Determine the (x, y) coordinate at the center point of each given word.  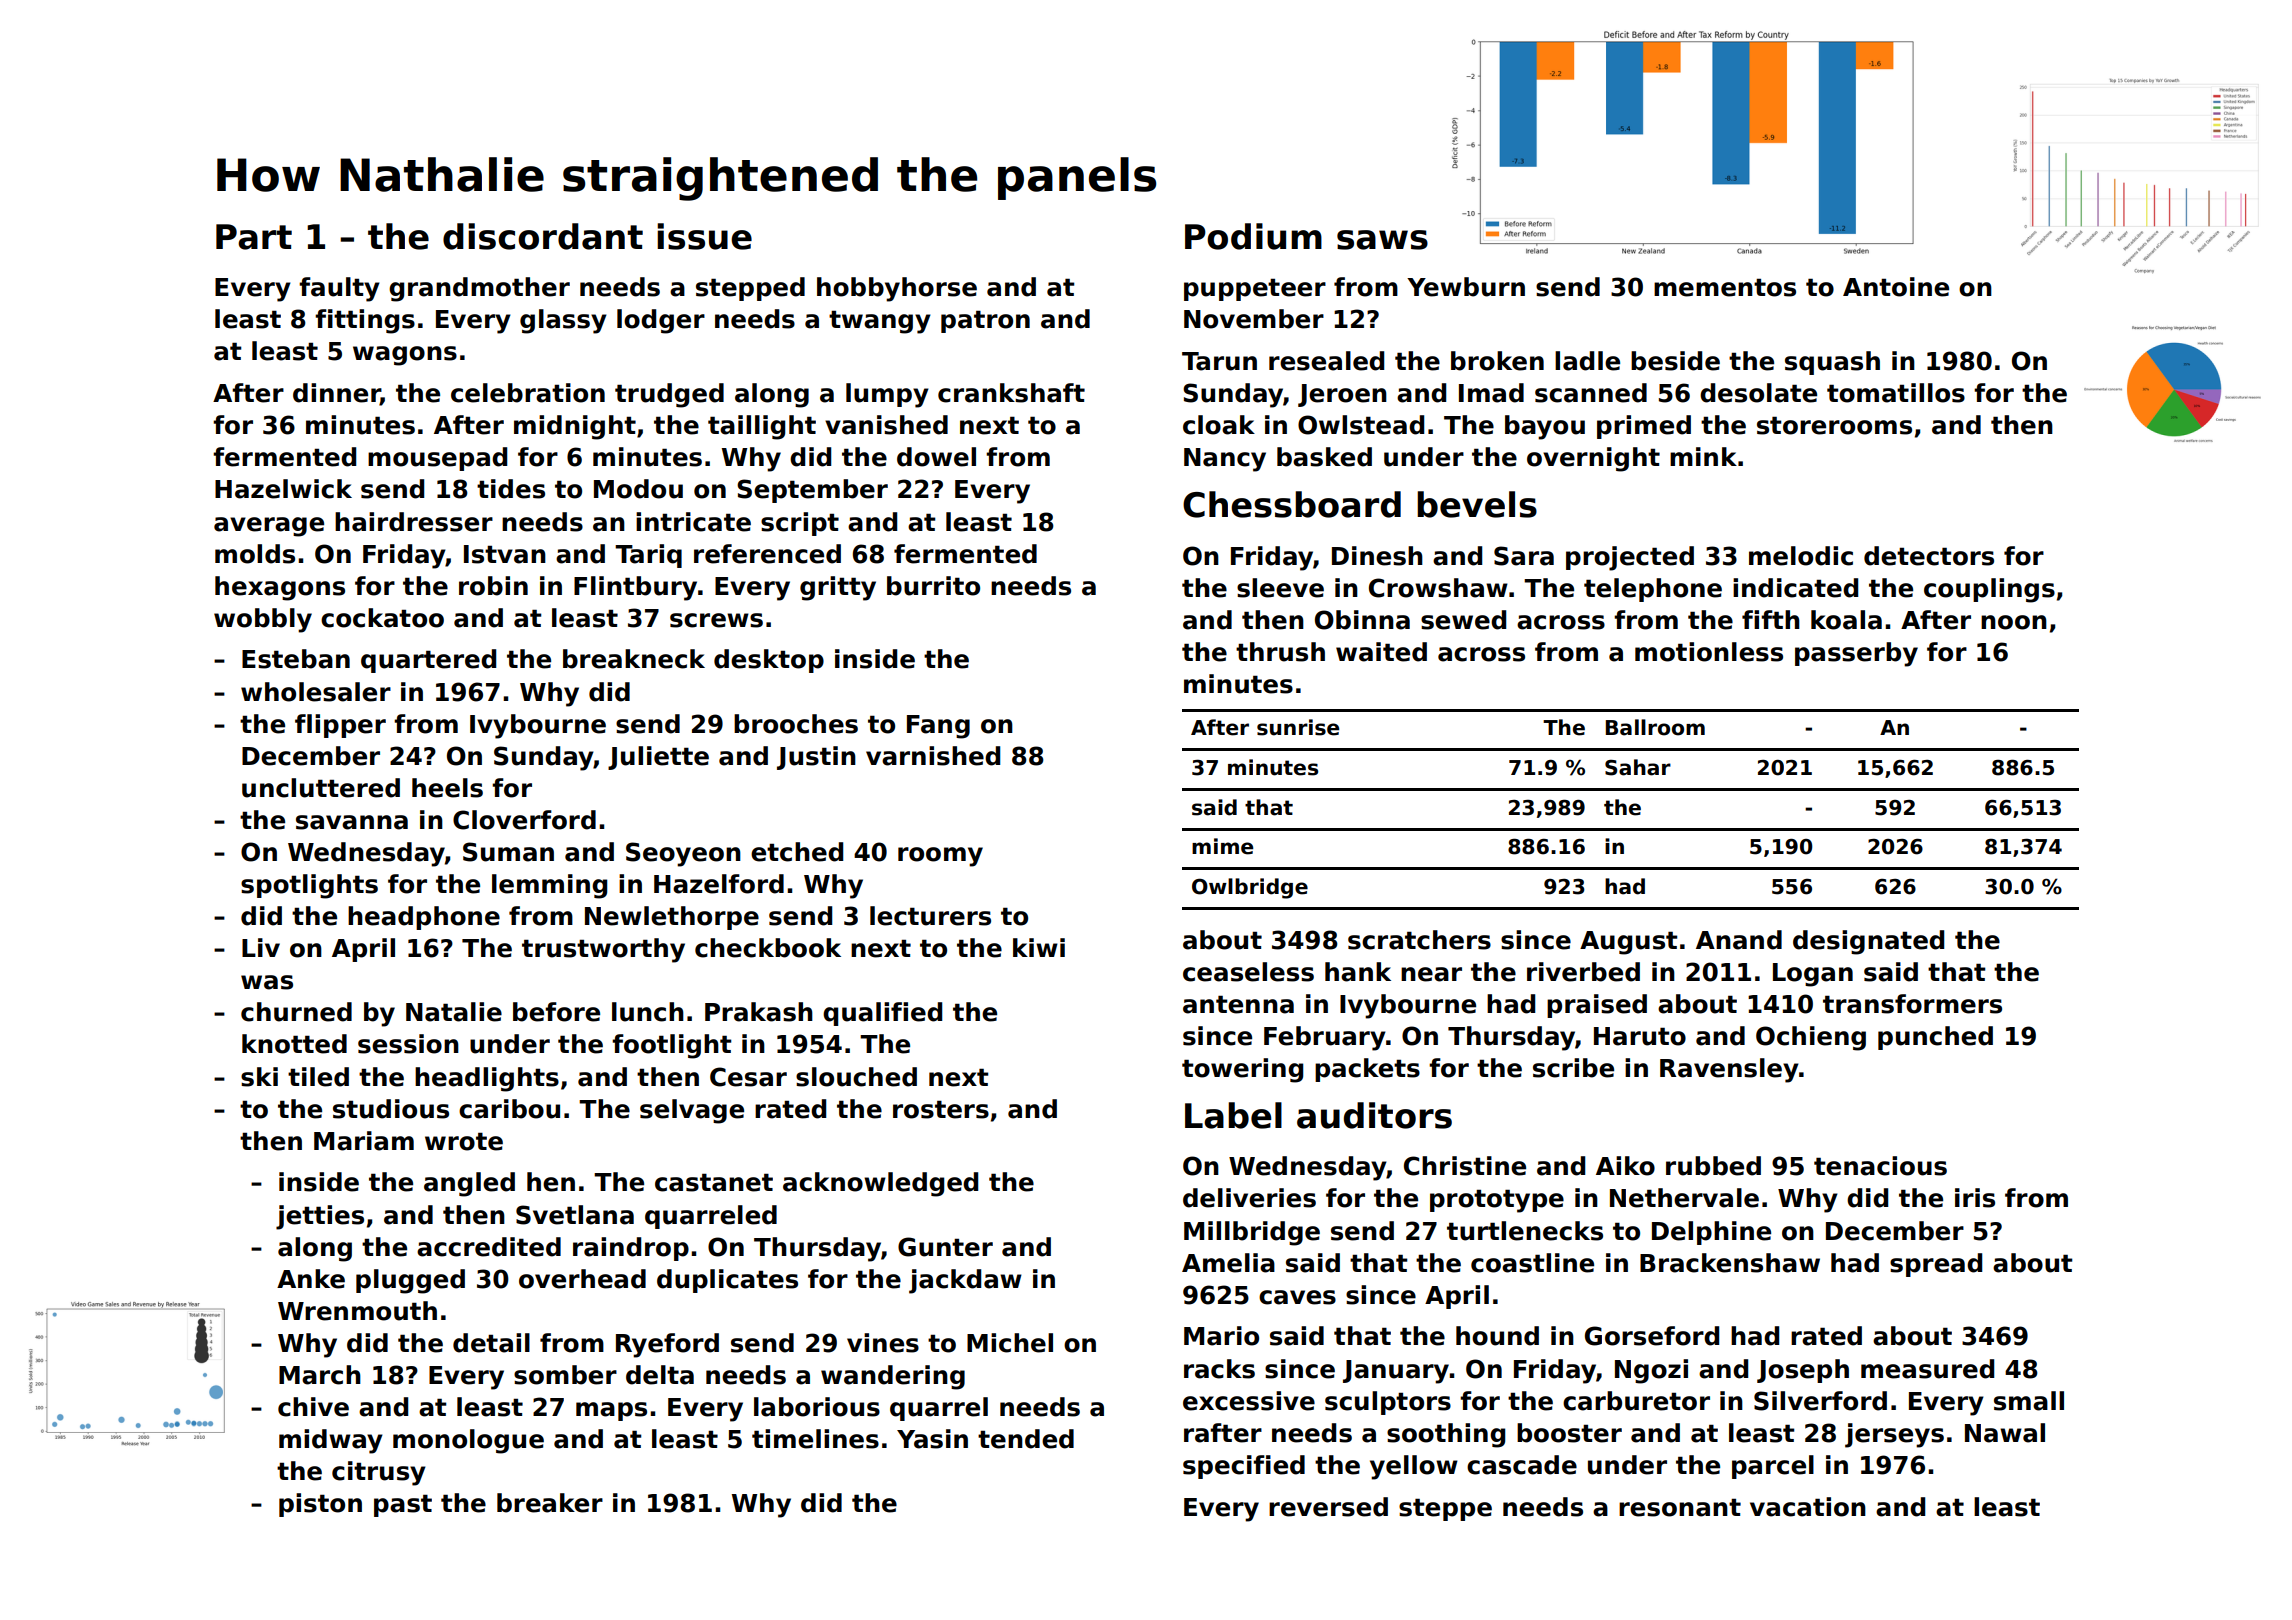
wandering (893, 1377)
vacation (1808, 1507)
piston (320, 1505)
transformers (1912, 1004)
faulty (339, 289)
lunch (648, 1012)
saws (1382, 240)
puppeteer (1255, 289)
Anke (311, 1279)
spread (1936, 1265)
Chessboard (1292, 504)
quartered (428, 661)
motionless (1709, 652)
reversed (1328, 1507)
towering (1242, 1070)
